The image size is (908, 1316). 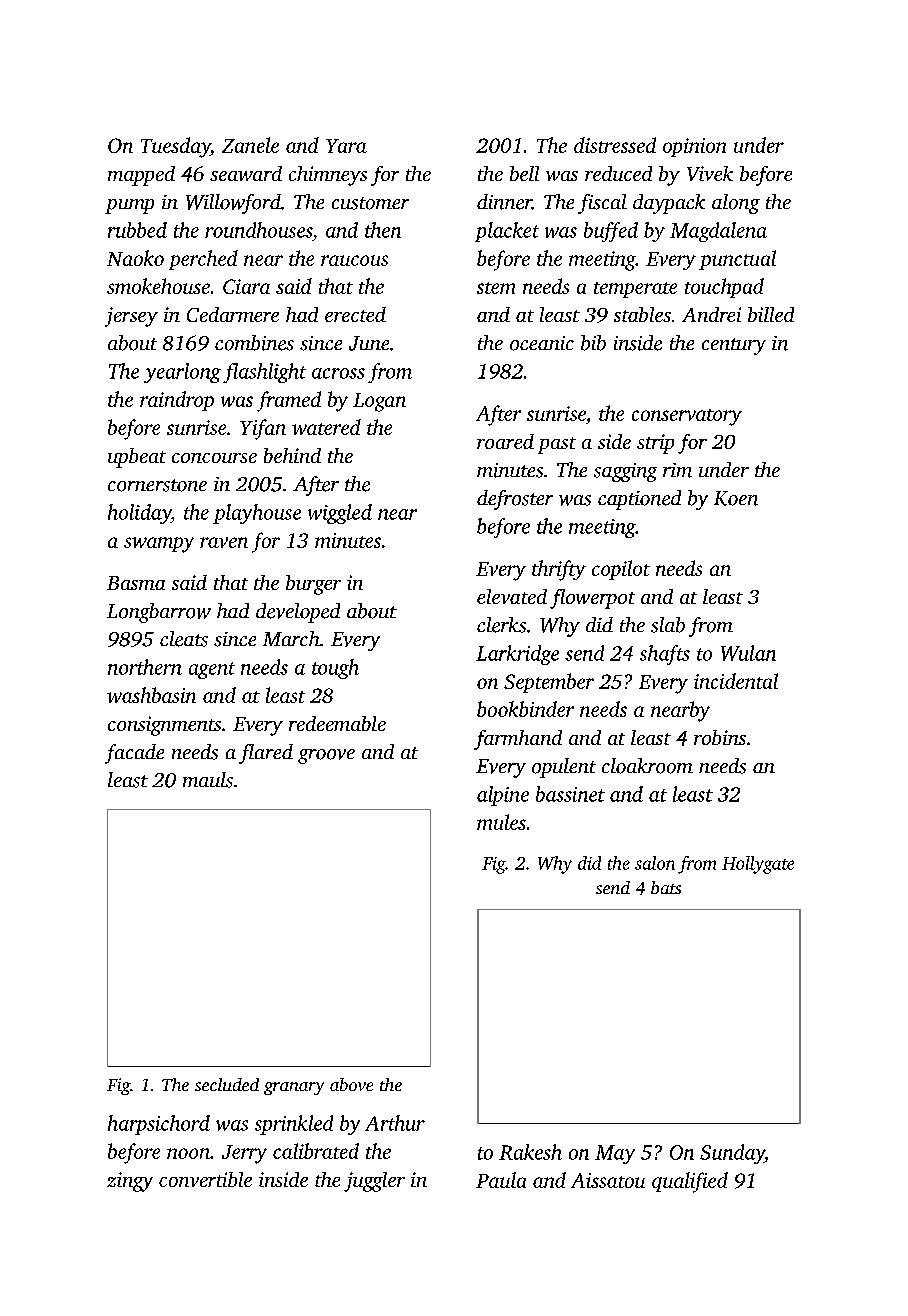 I want to click on daypack, so click(x=669, y=204).
